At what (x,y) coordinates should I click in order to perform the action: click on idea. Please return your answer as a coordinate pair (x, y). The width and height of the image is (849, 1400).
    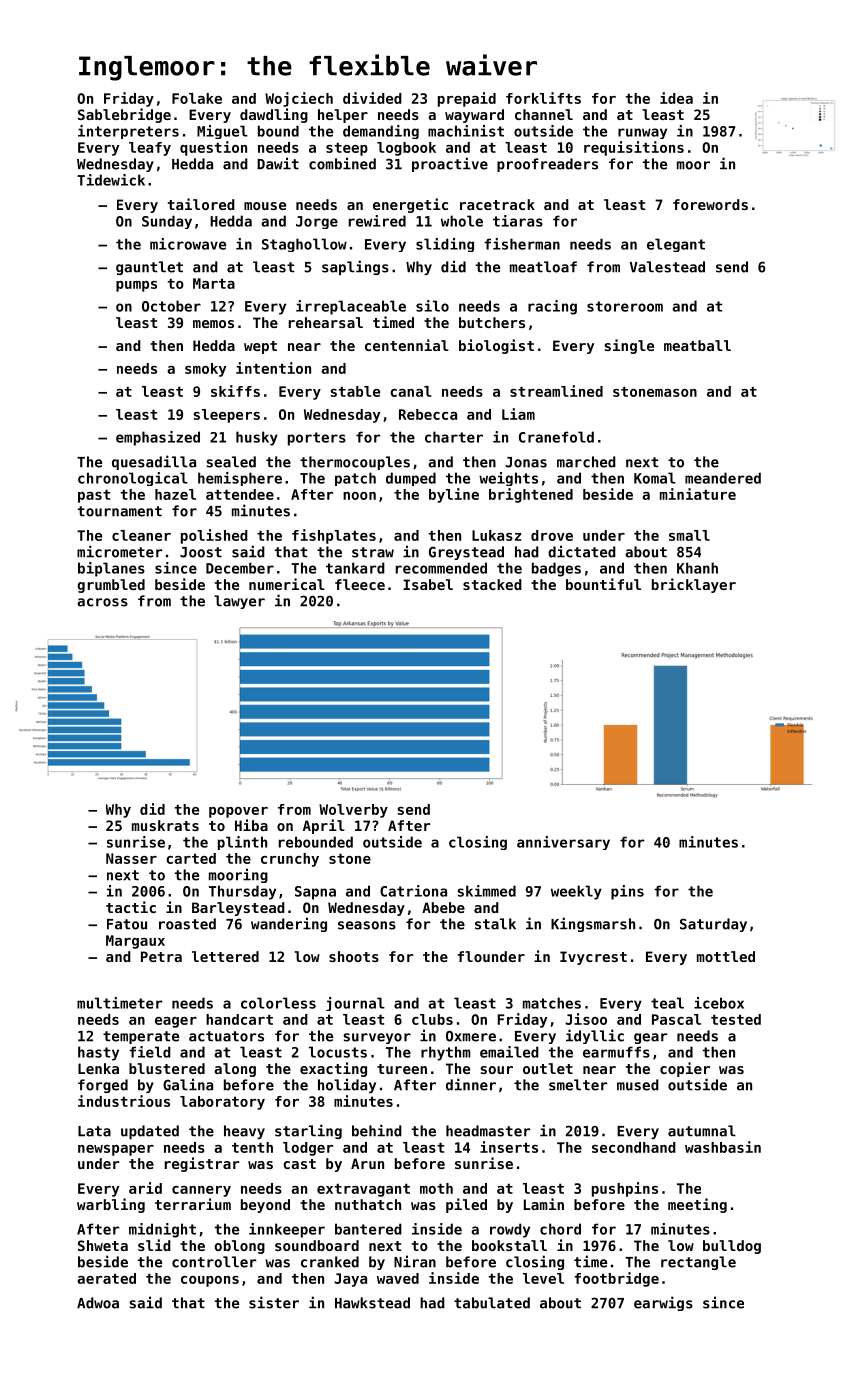
    Looking at the image, I should click on (676, 98).
